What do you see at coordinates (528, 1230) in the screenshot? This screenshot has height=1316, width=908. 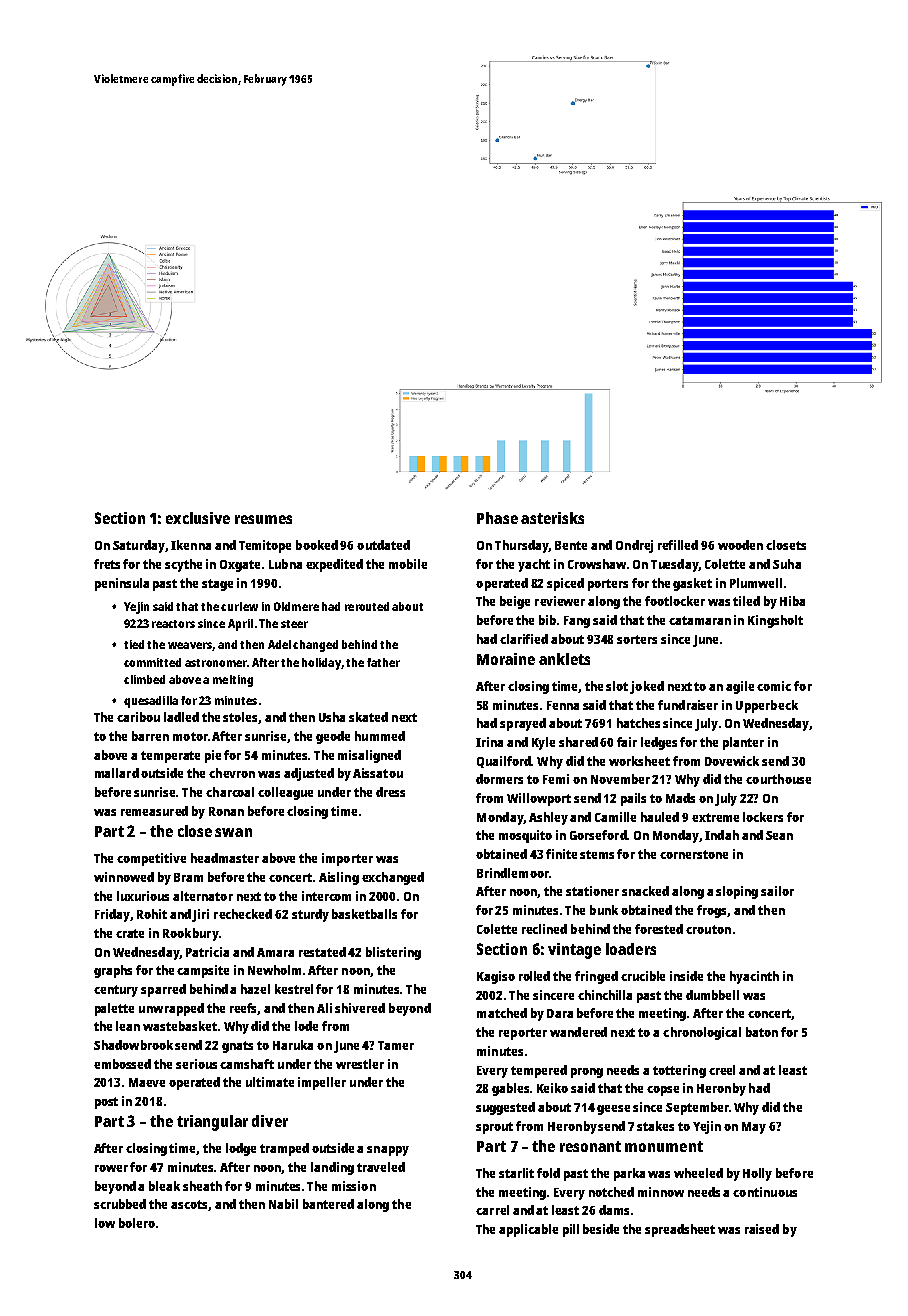 I see `applicable` at bounding box center [528, 1230].
